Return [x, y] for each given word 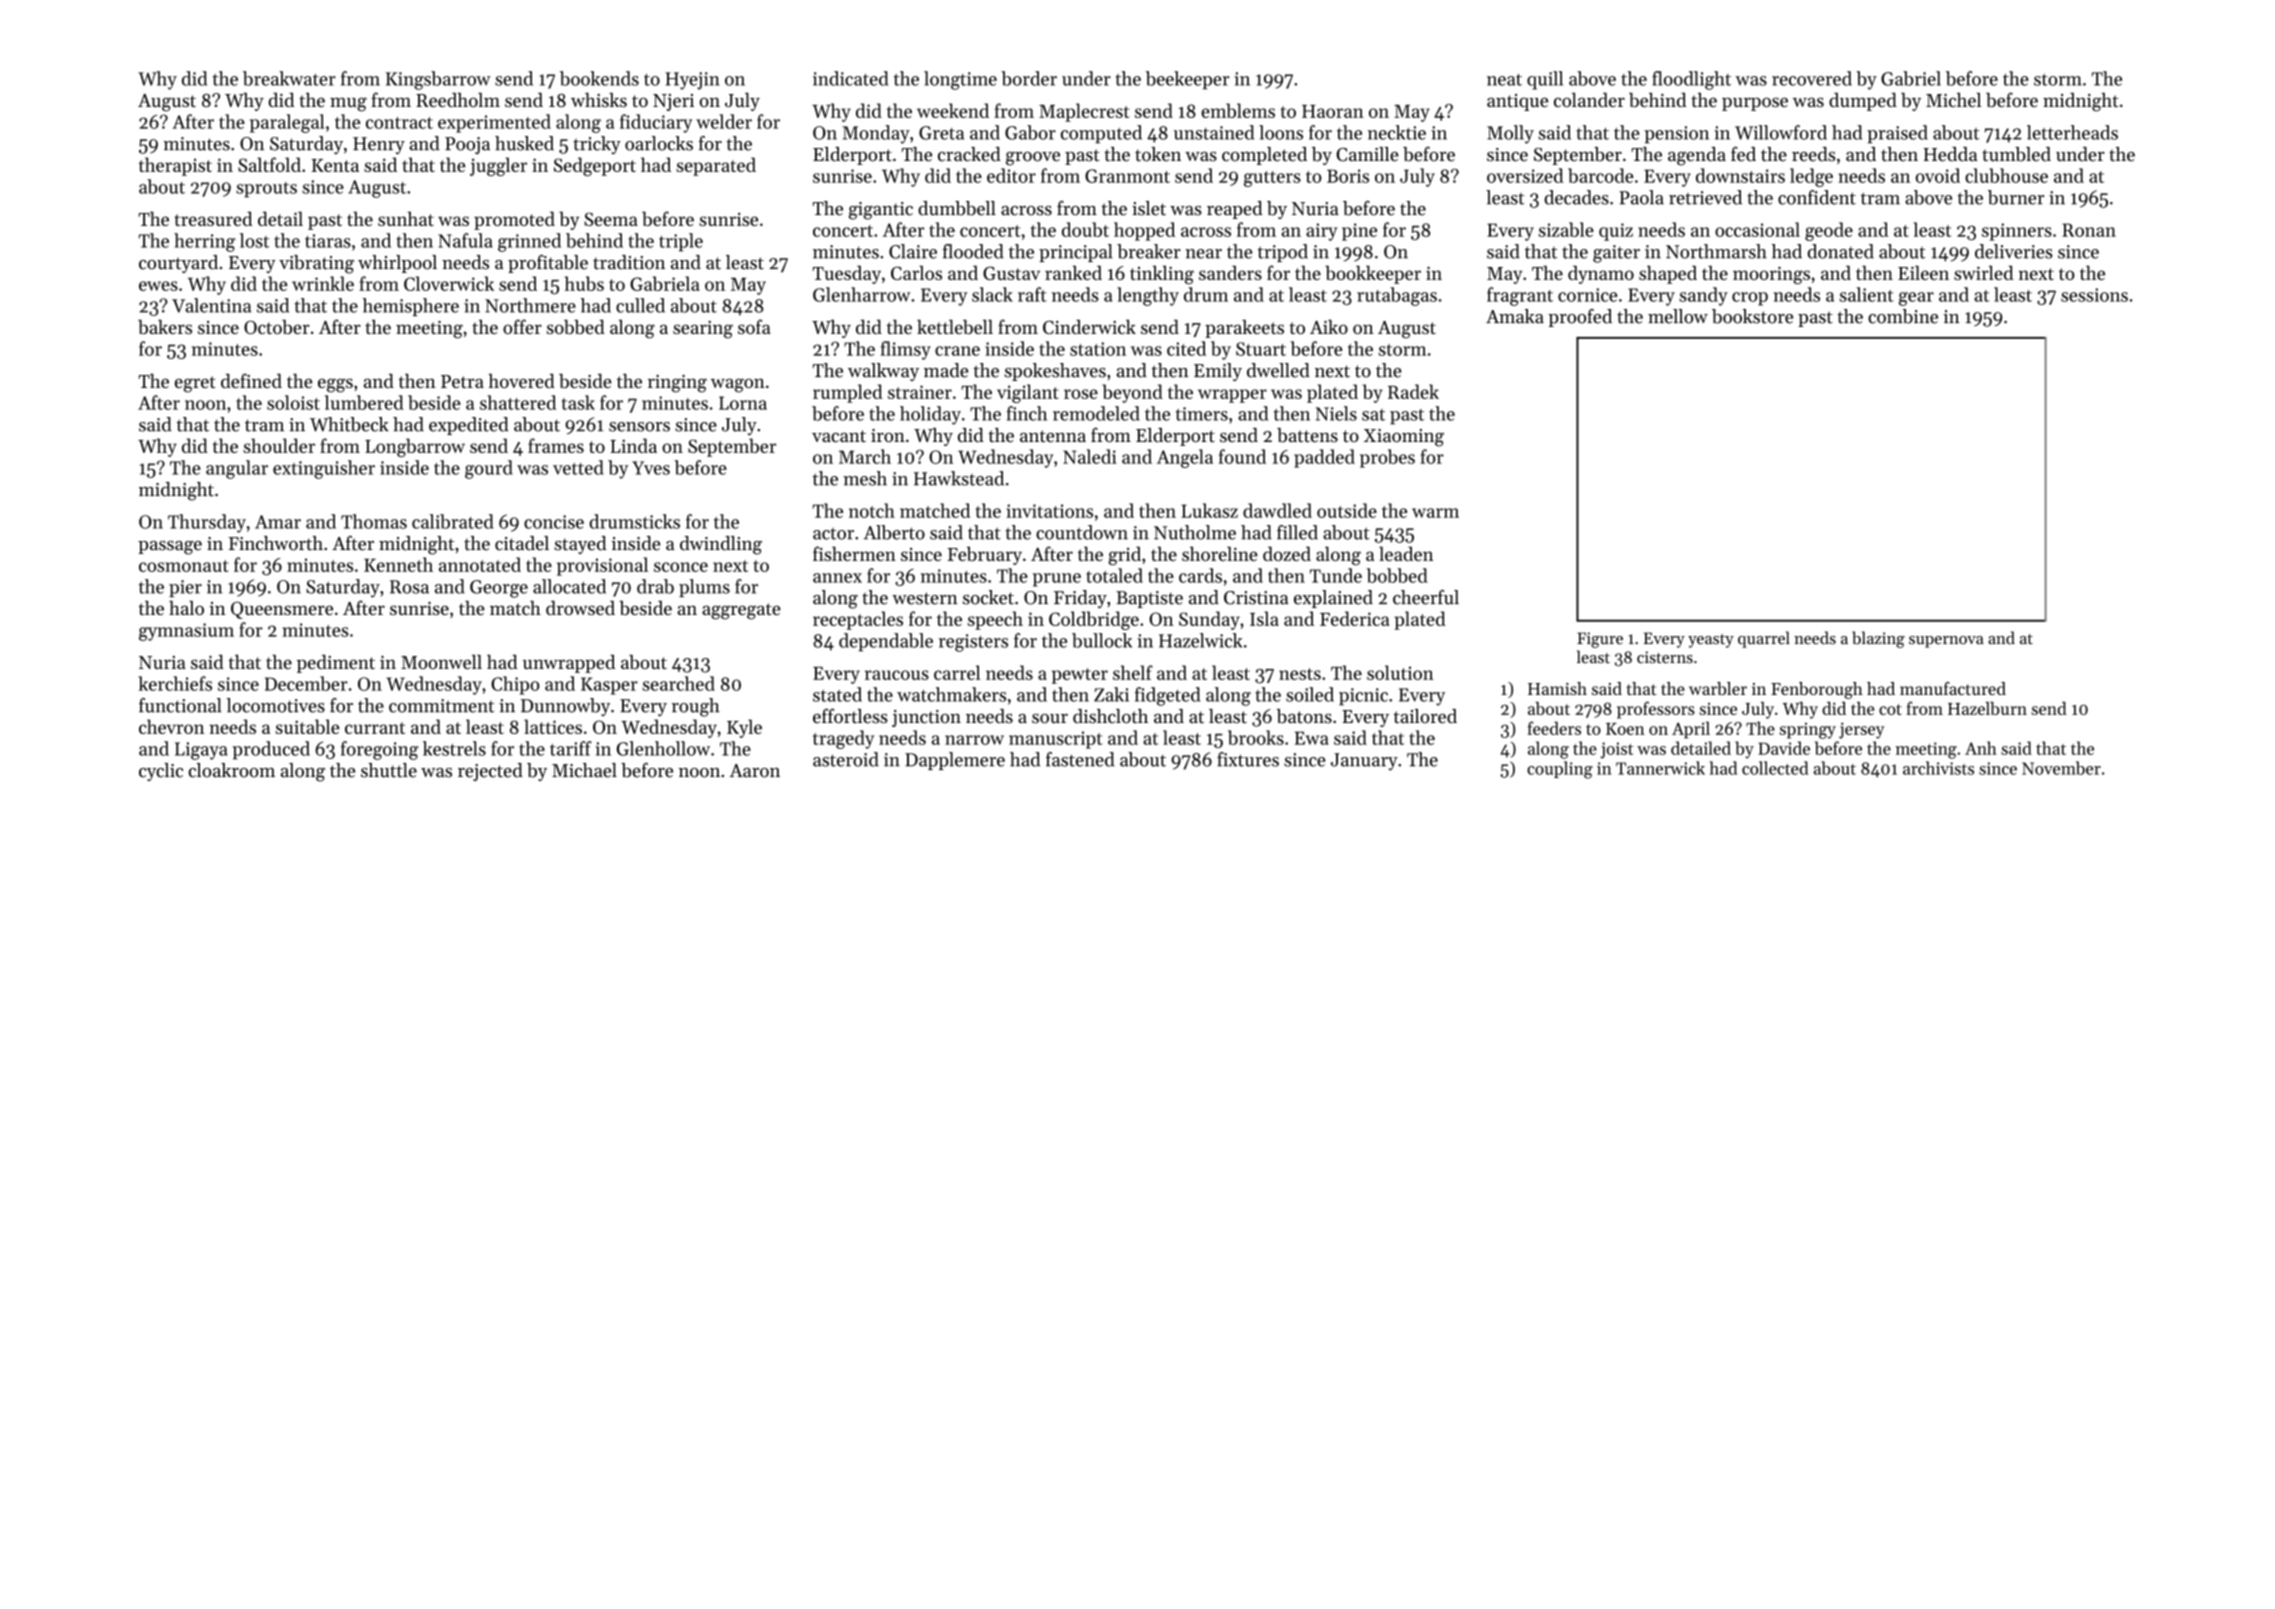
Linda [633, 445]
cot [1890, 709]
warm [1435, 513]
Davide [1784, 748]
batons [1304, 716]
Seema [611, 219]
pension [1676, 135]
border [1029, 78]
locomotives [276, 705]
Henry [379, 145]
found [1242, 456]
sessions [2094, 295]
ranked [1073, 272]
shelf [1133, 672]
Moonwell [441, 662]
